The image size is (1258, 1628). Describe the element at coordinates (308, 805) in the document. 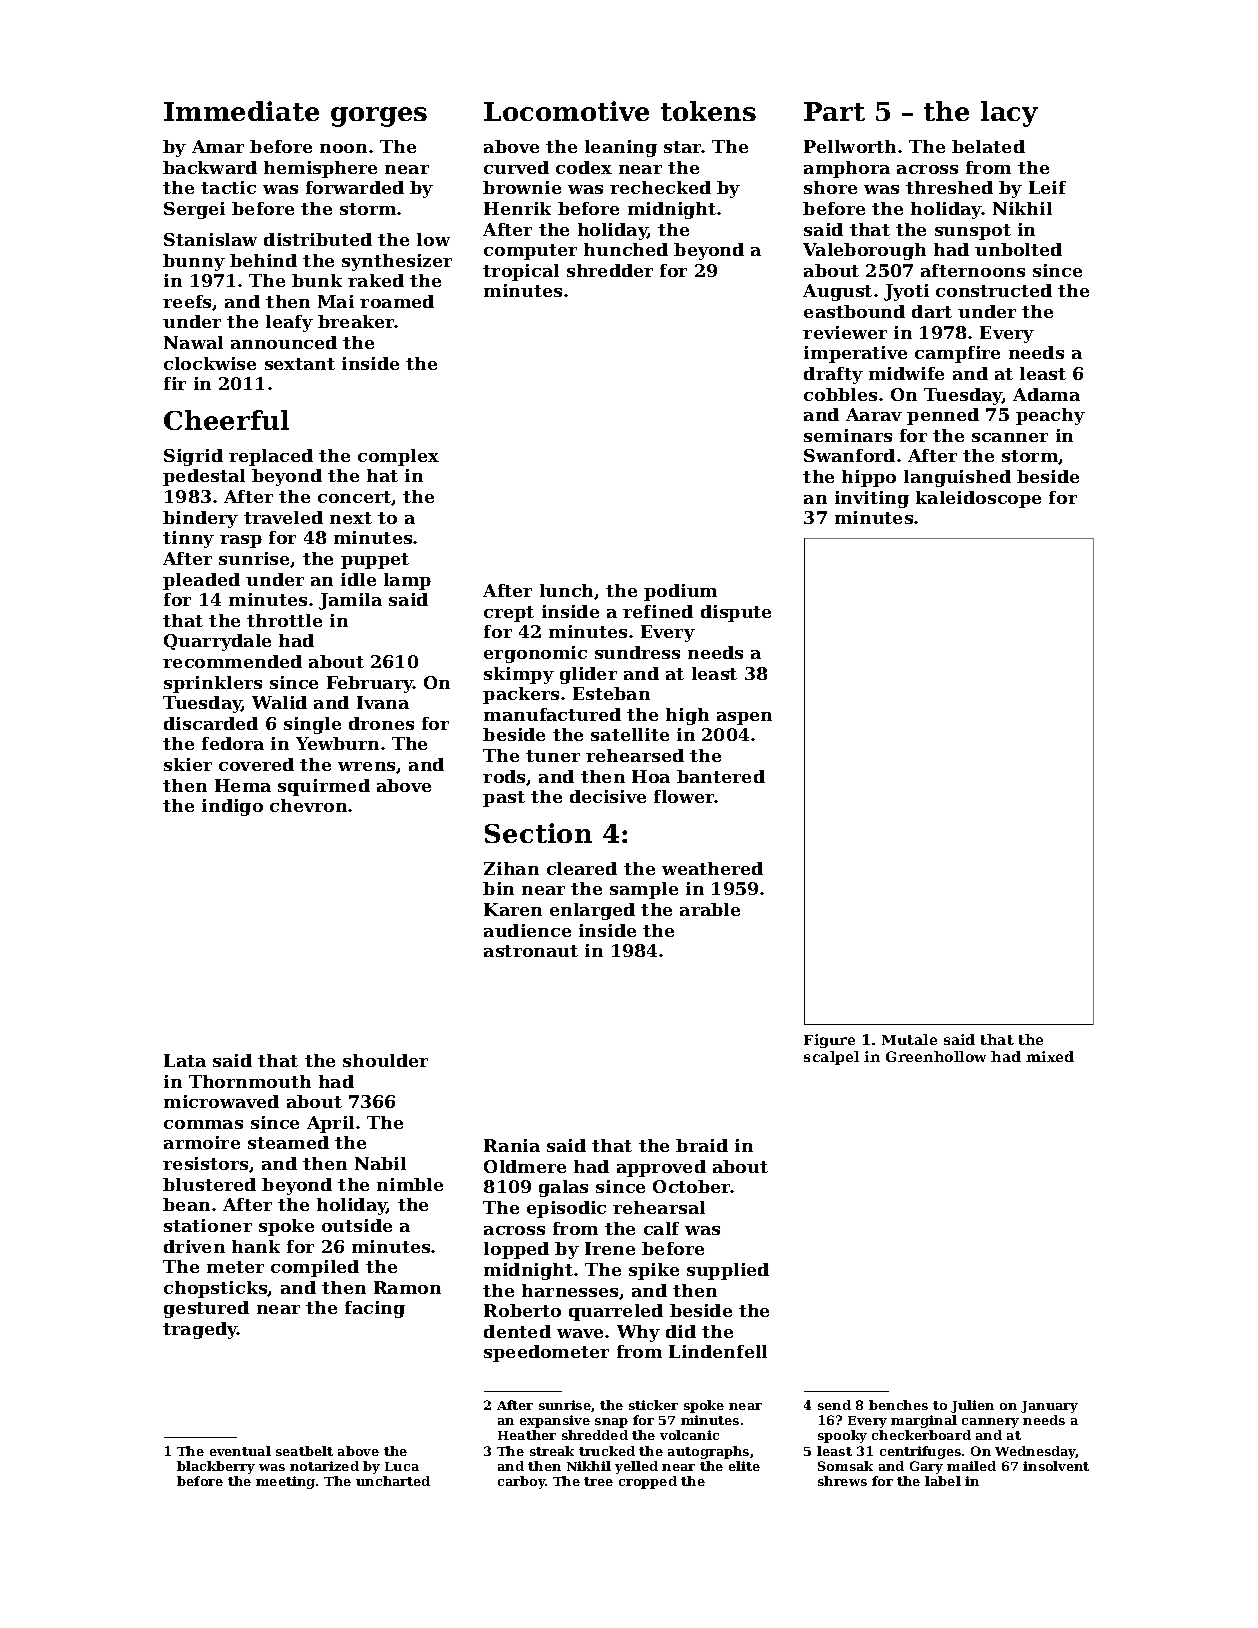

I see `chevron` at that location.
